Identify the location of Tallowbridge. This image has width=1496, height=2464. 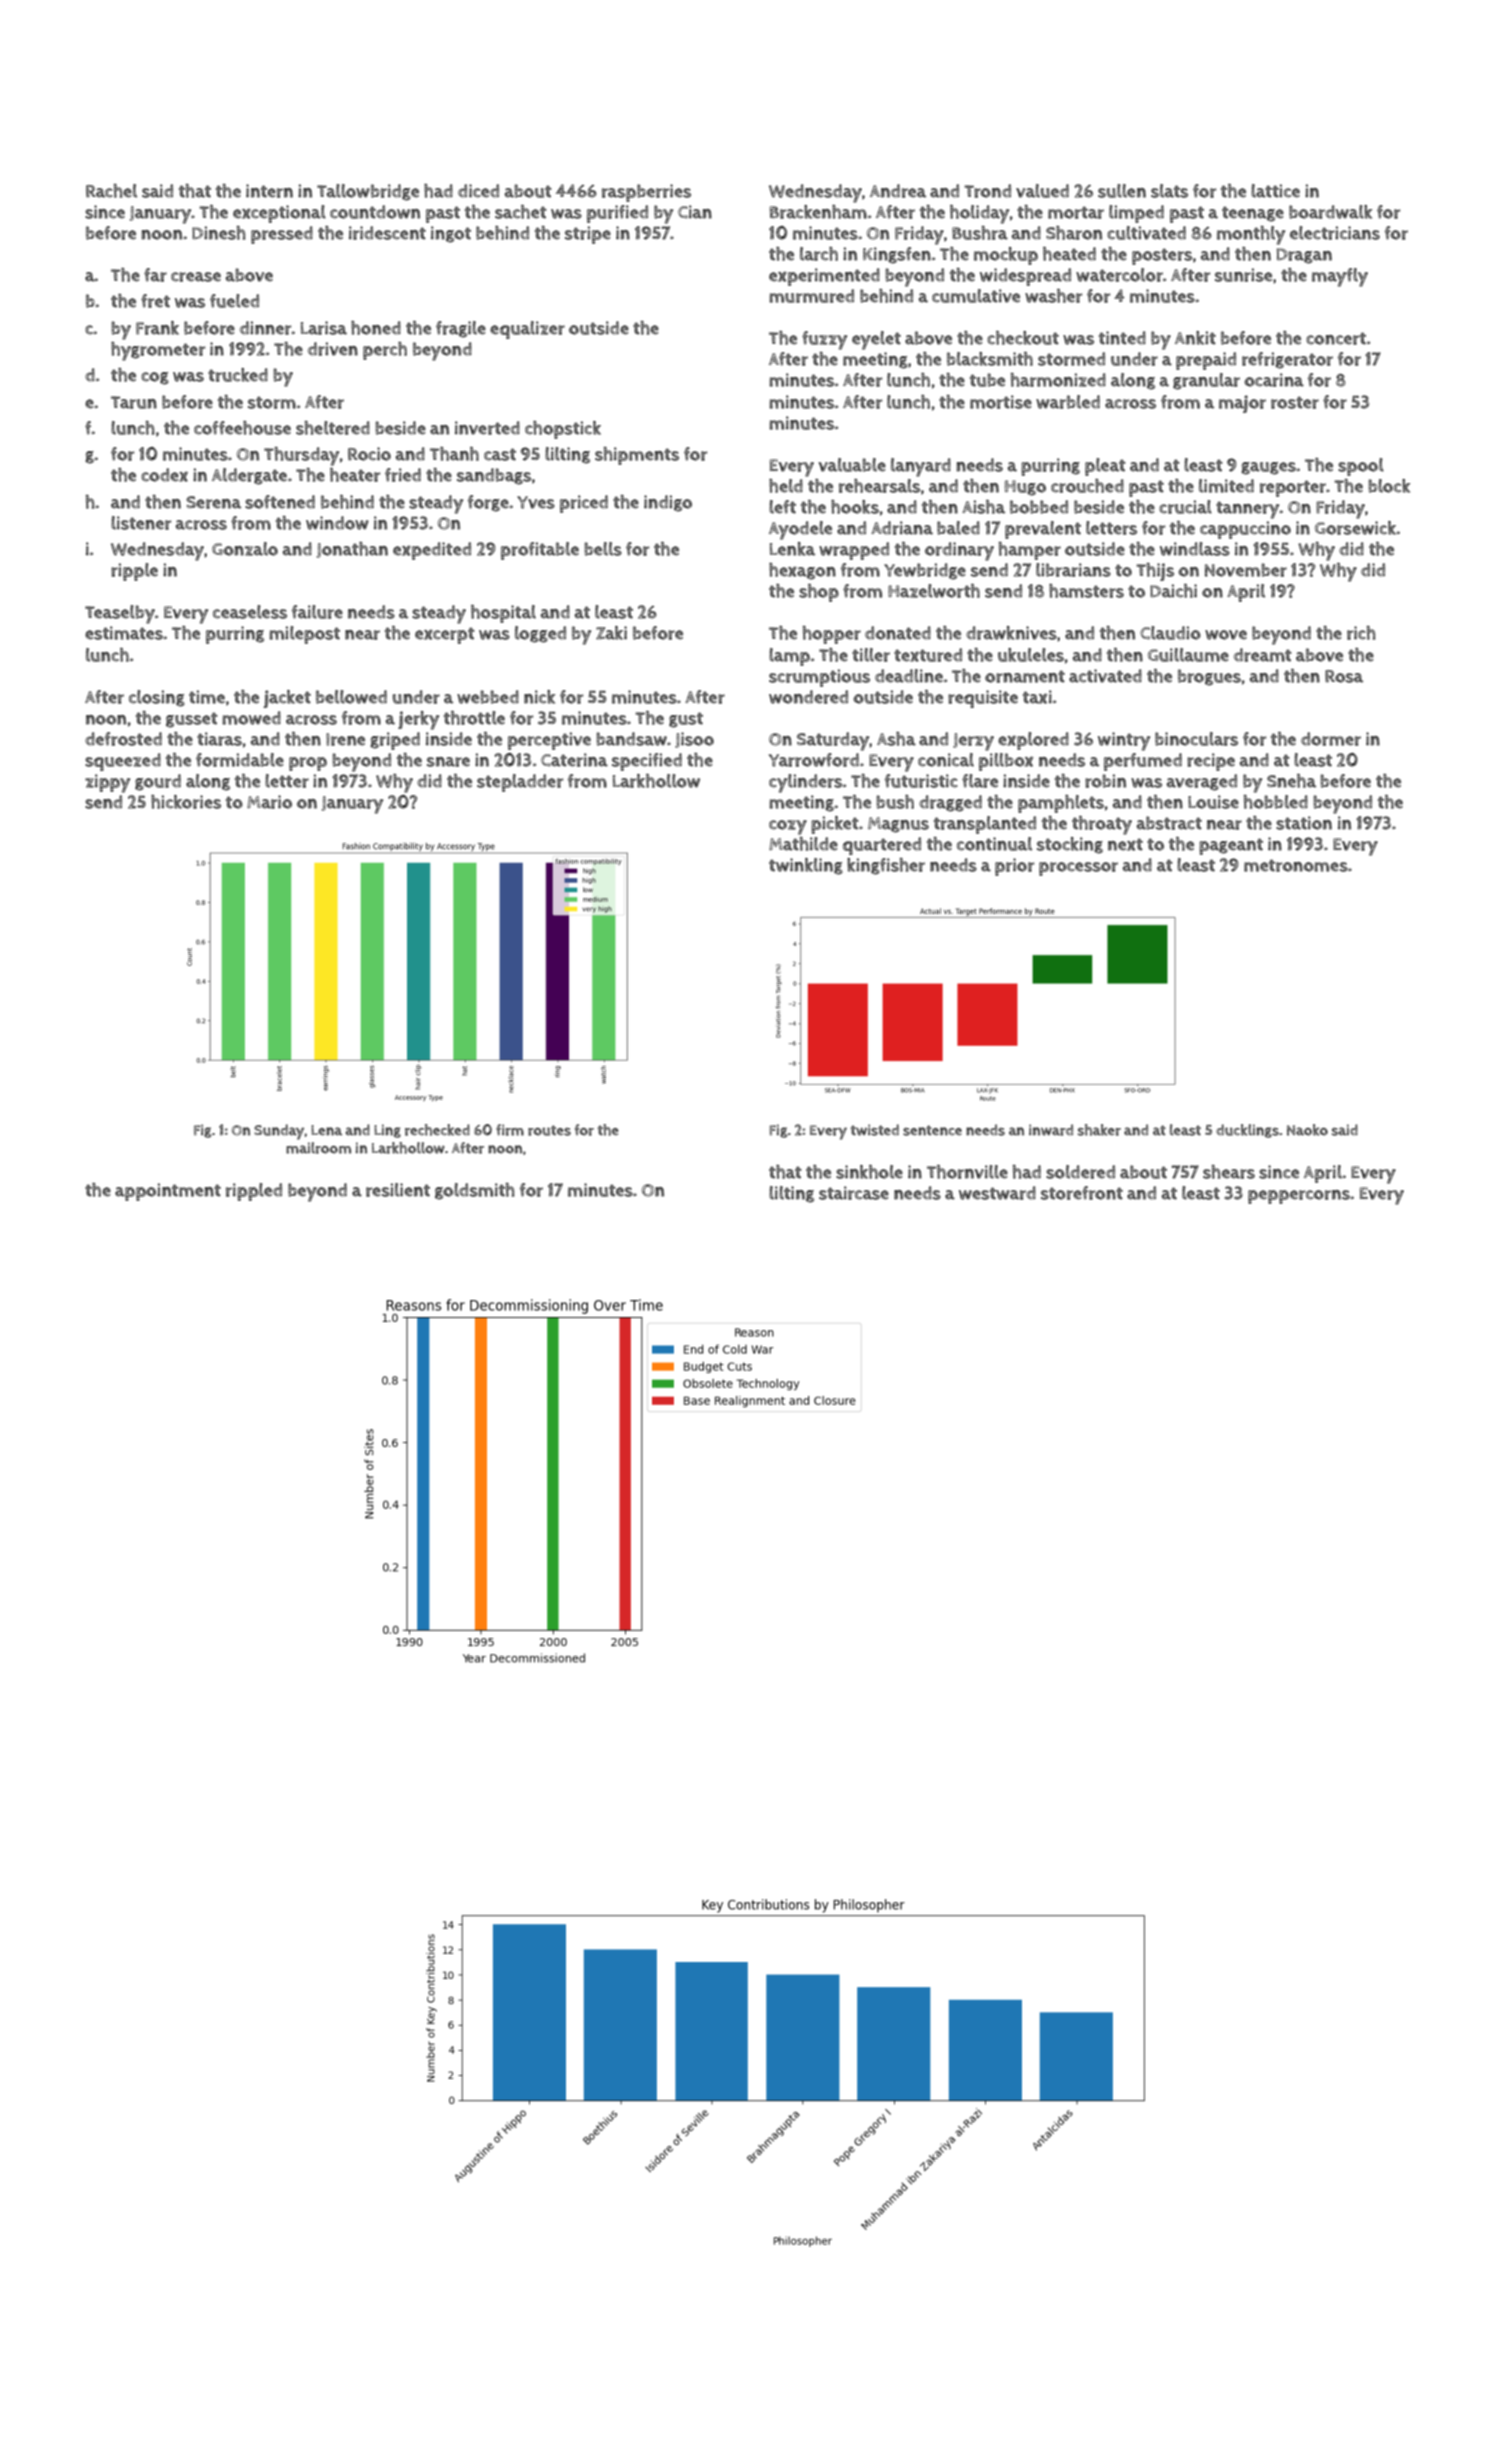
(368, 192).
